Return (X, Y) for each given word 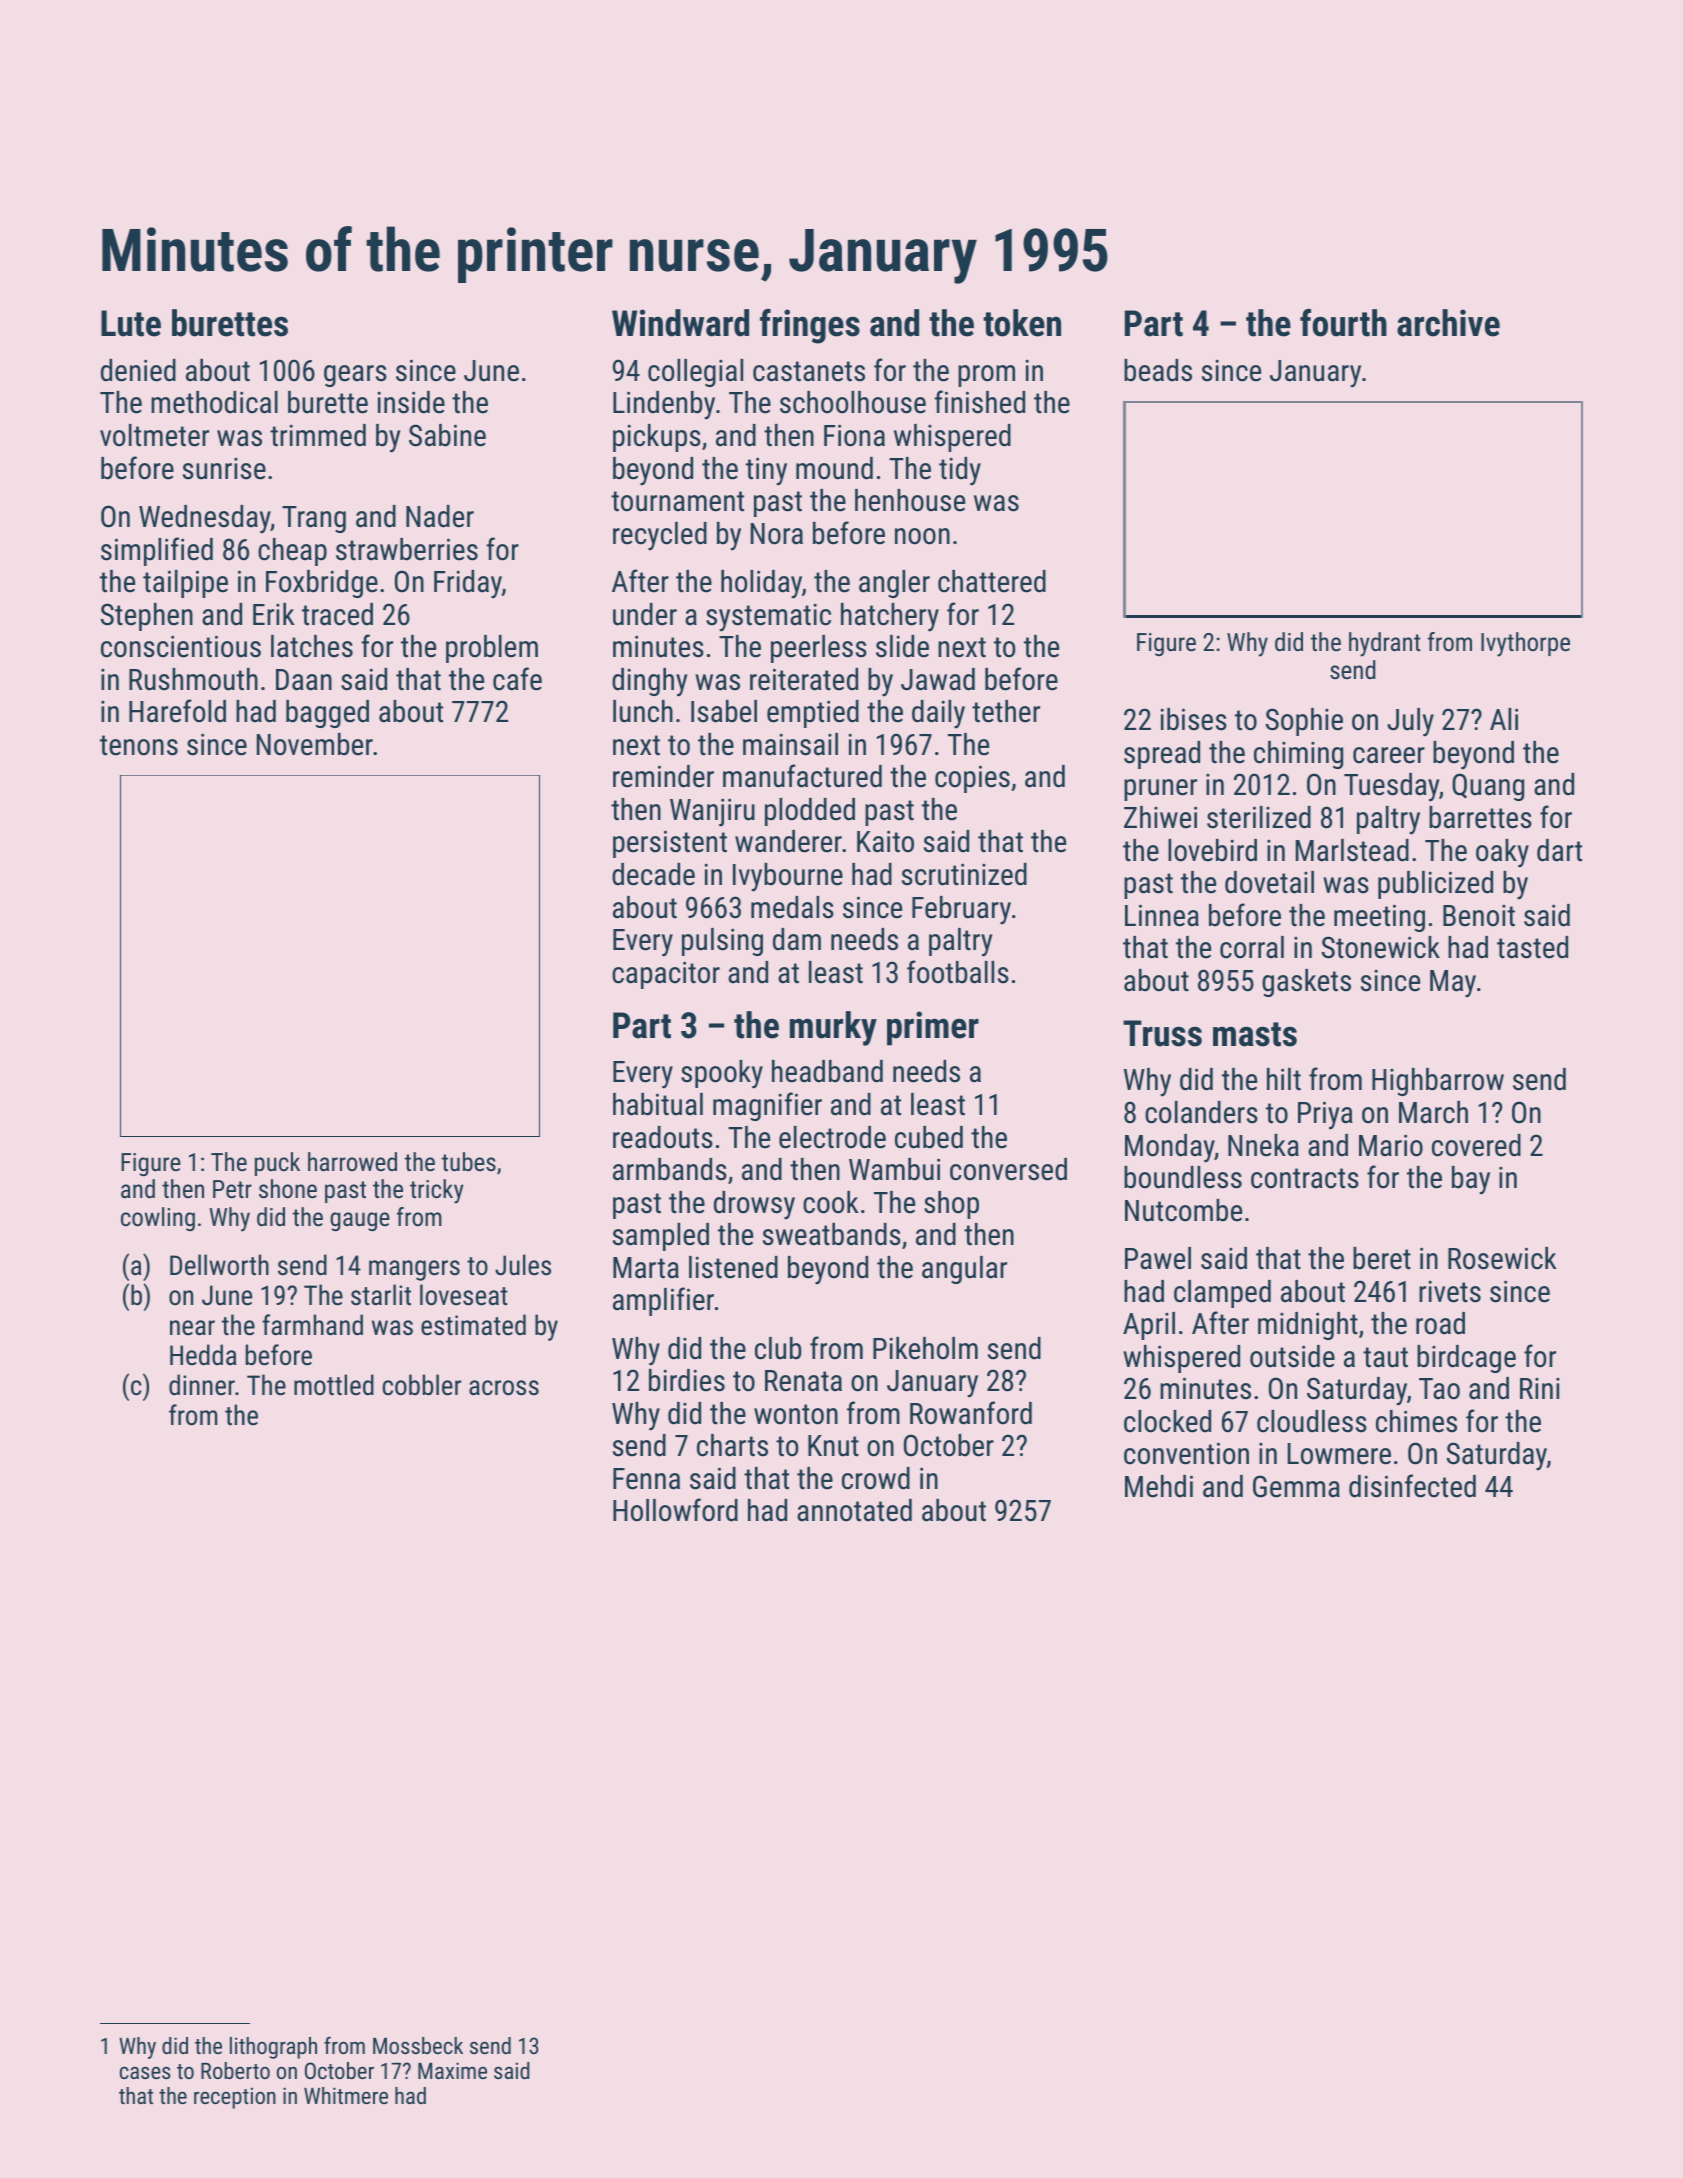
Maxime (452, 2070)
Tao (1439, 1389)
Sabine (447, 435)
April (1149, 1326)
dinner (202, 1385)
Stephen (147, 617)
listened (733, 1267)
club (778, 1348)
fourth (1343, 323)
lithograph (273, 2048)
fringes (810, 326)
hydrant (1384, 644)
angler (894, 584)
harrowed (352, 1161)
